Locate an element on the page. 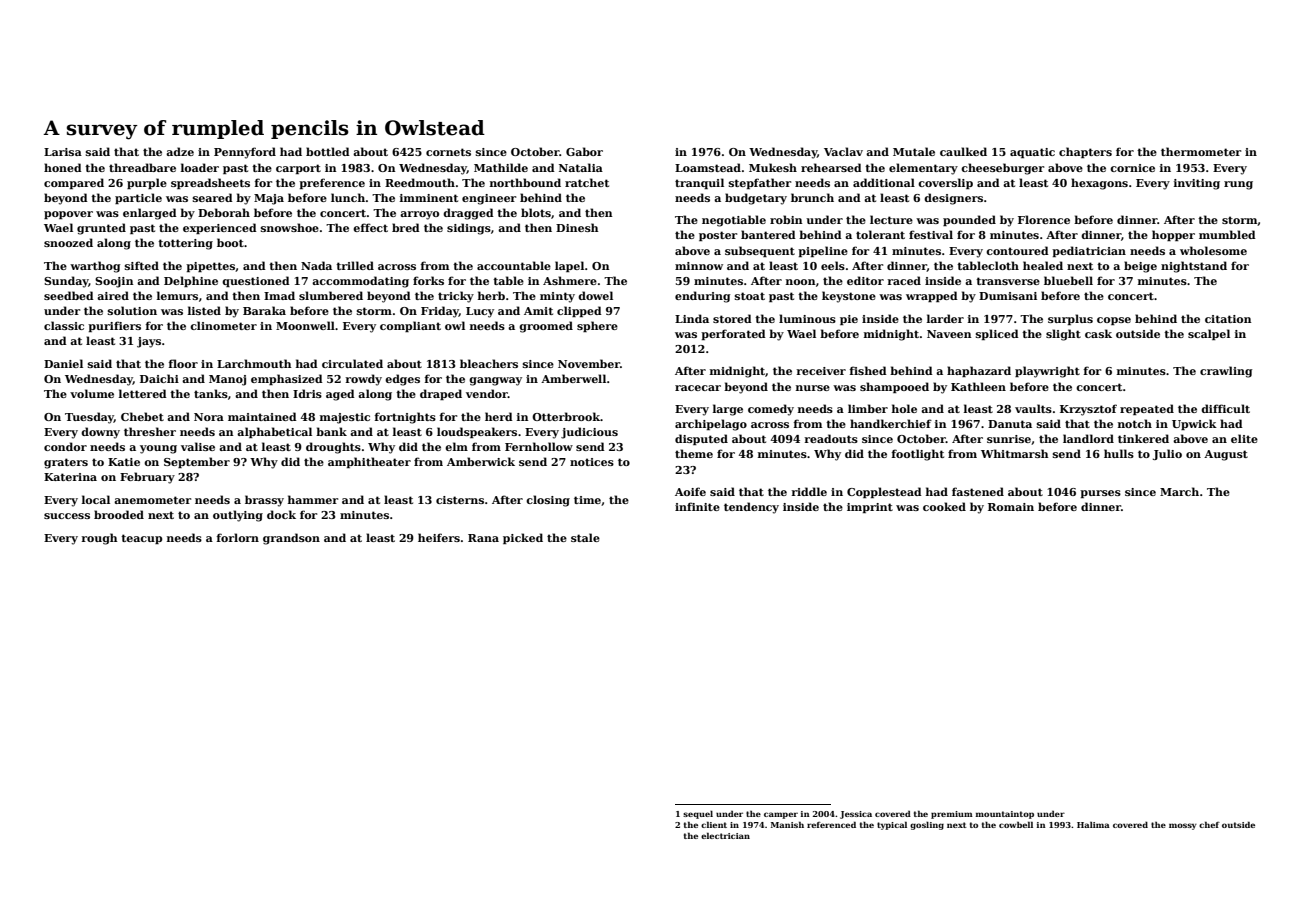 This page has height=924, width=1308. imprint is located at coordinates (870, 508).
